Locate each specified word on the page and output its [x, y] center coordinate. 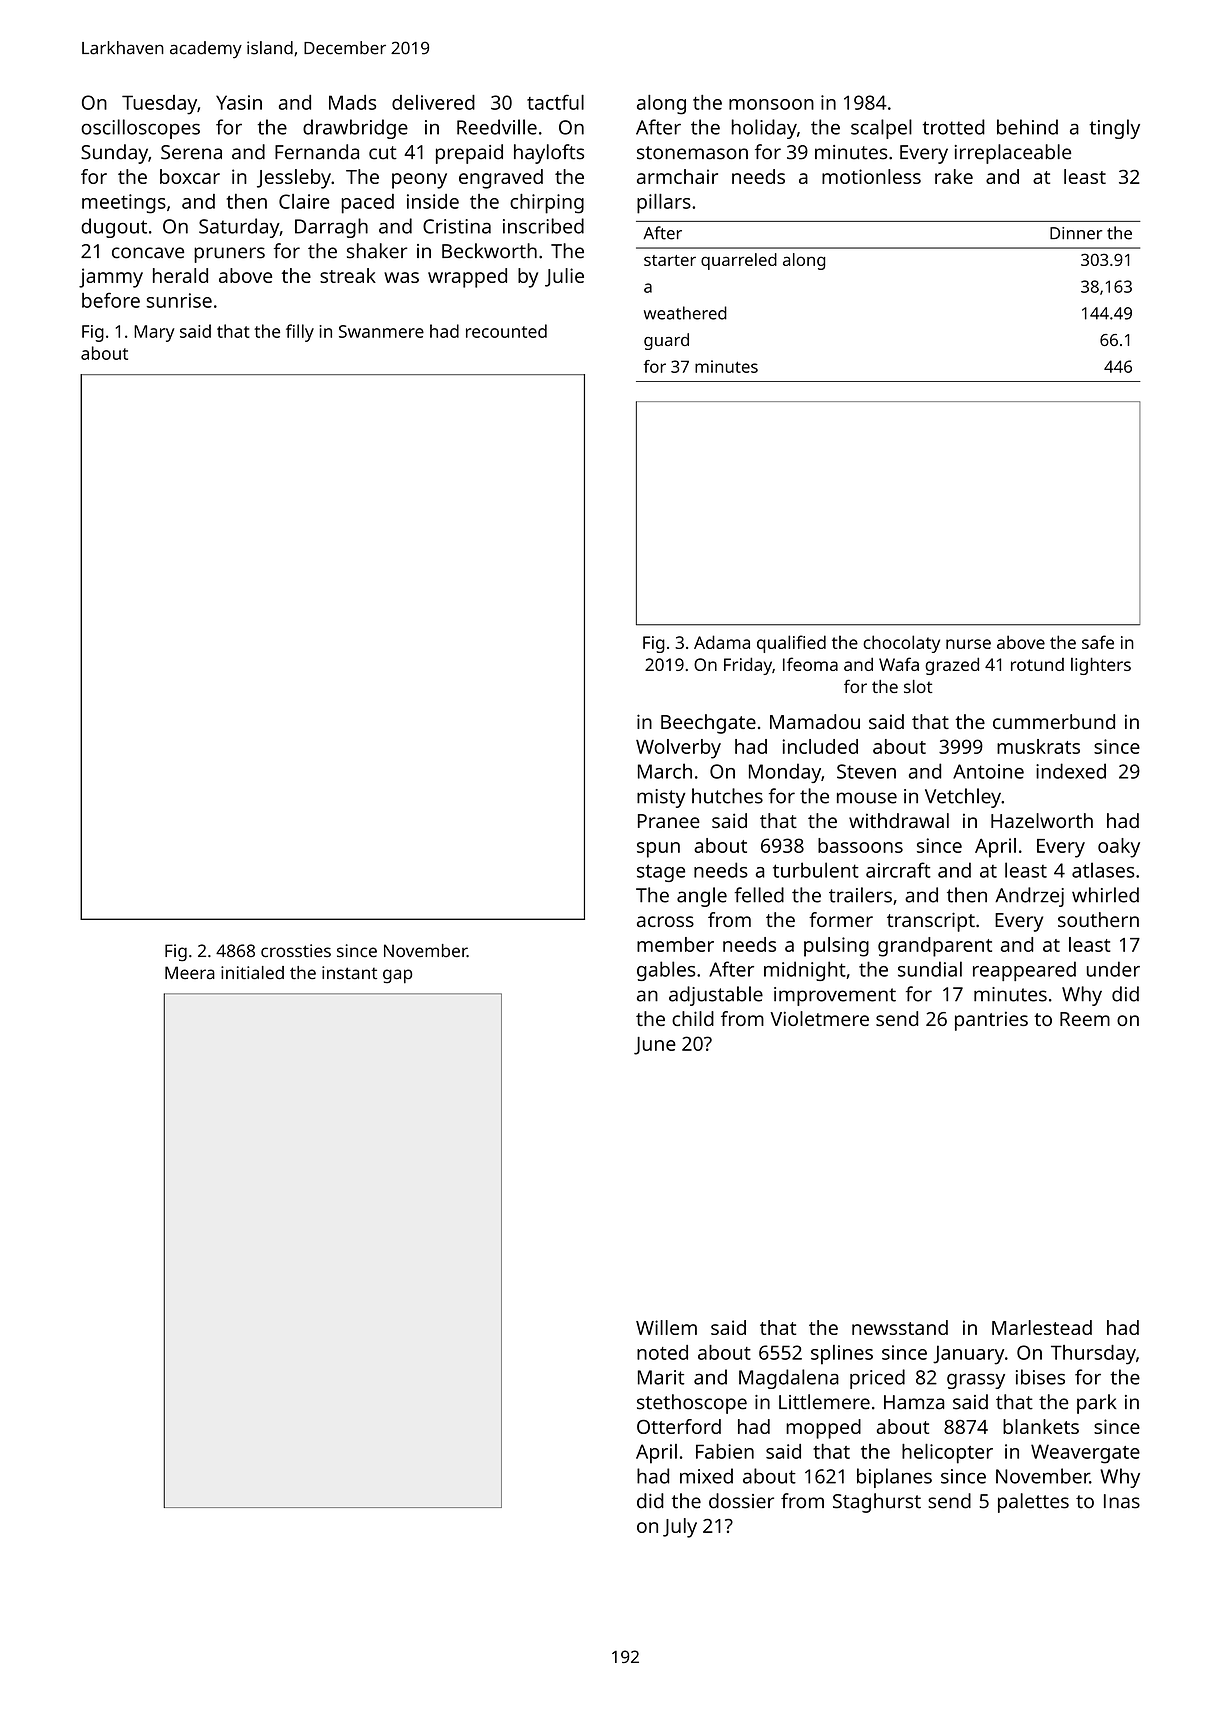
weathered [685, 313]
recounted [506, 331]
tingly [1114, 129]
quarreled [739, 261]
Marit [661, 1377]
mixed [706, 1476]
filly [300, 333]
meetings [124, 204]
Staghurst [877, 1503]
